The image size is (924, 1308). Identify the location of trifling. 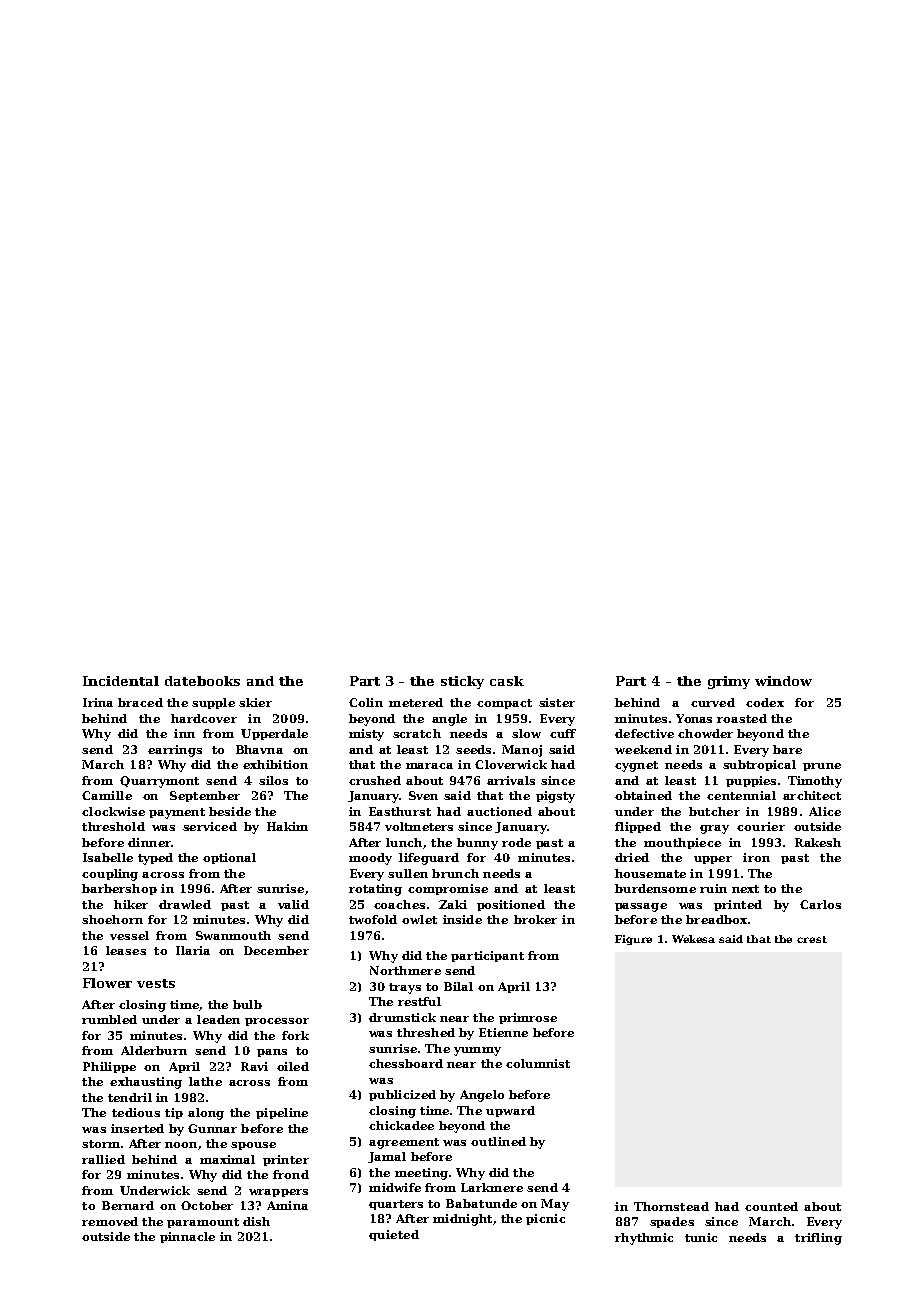
(818, 1239).
